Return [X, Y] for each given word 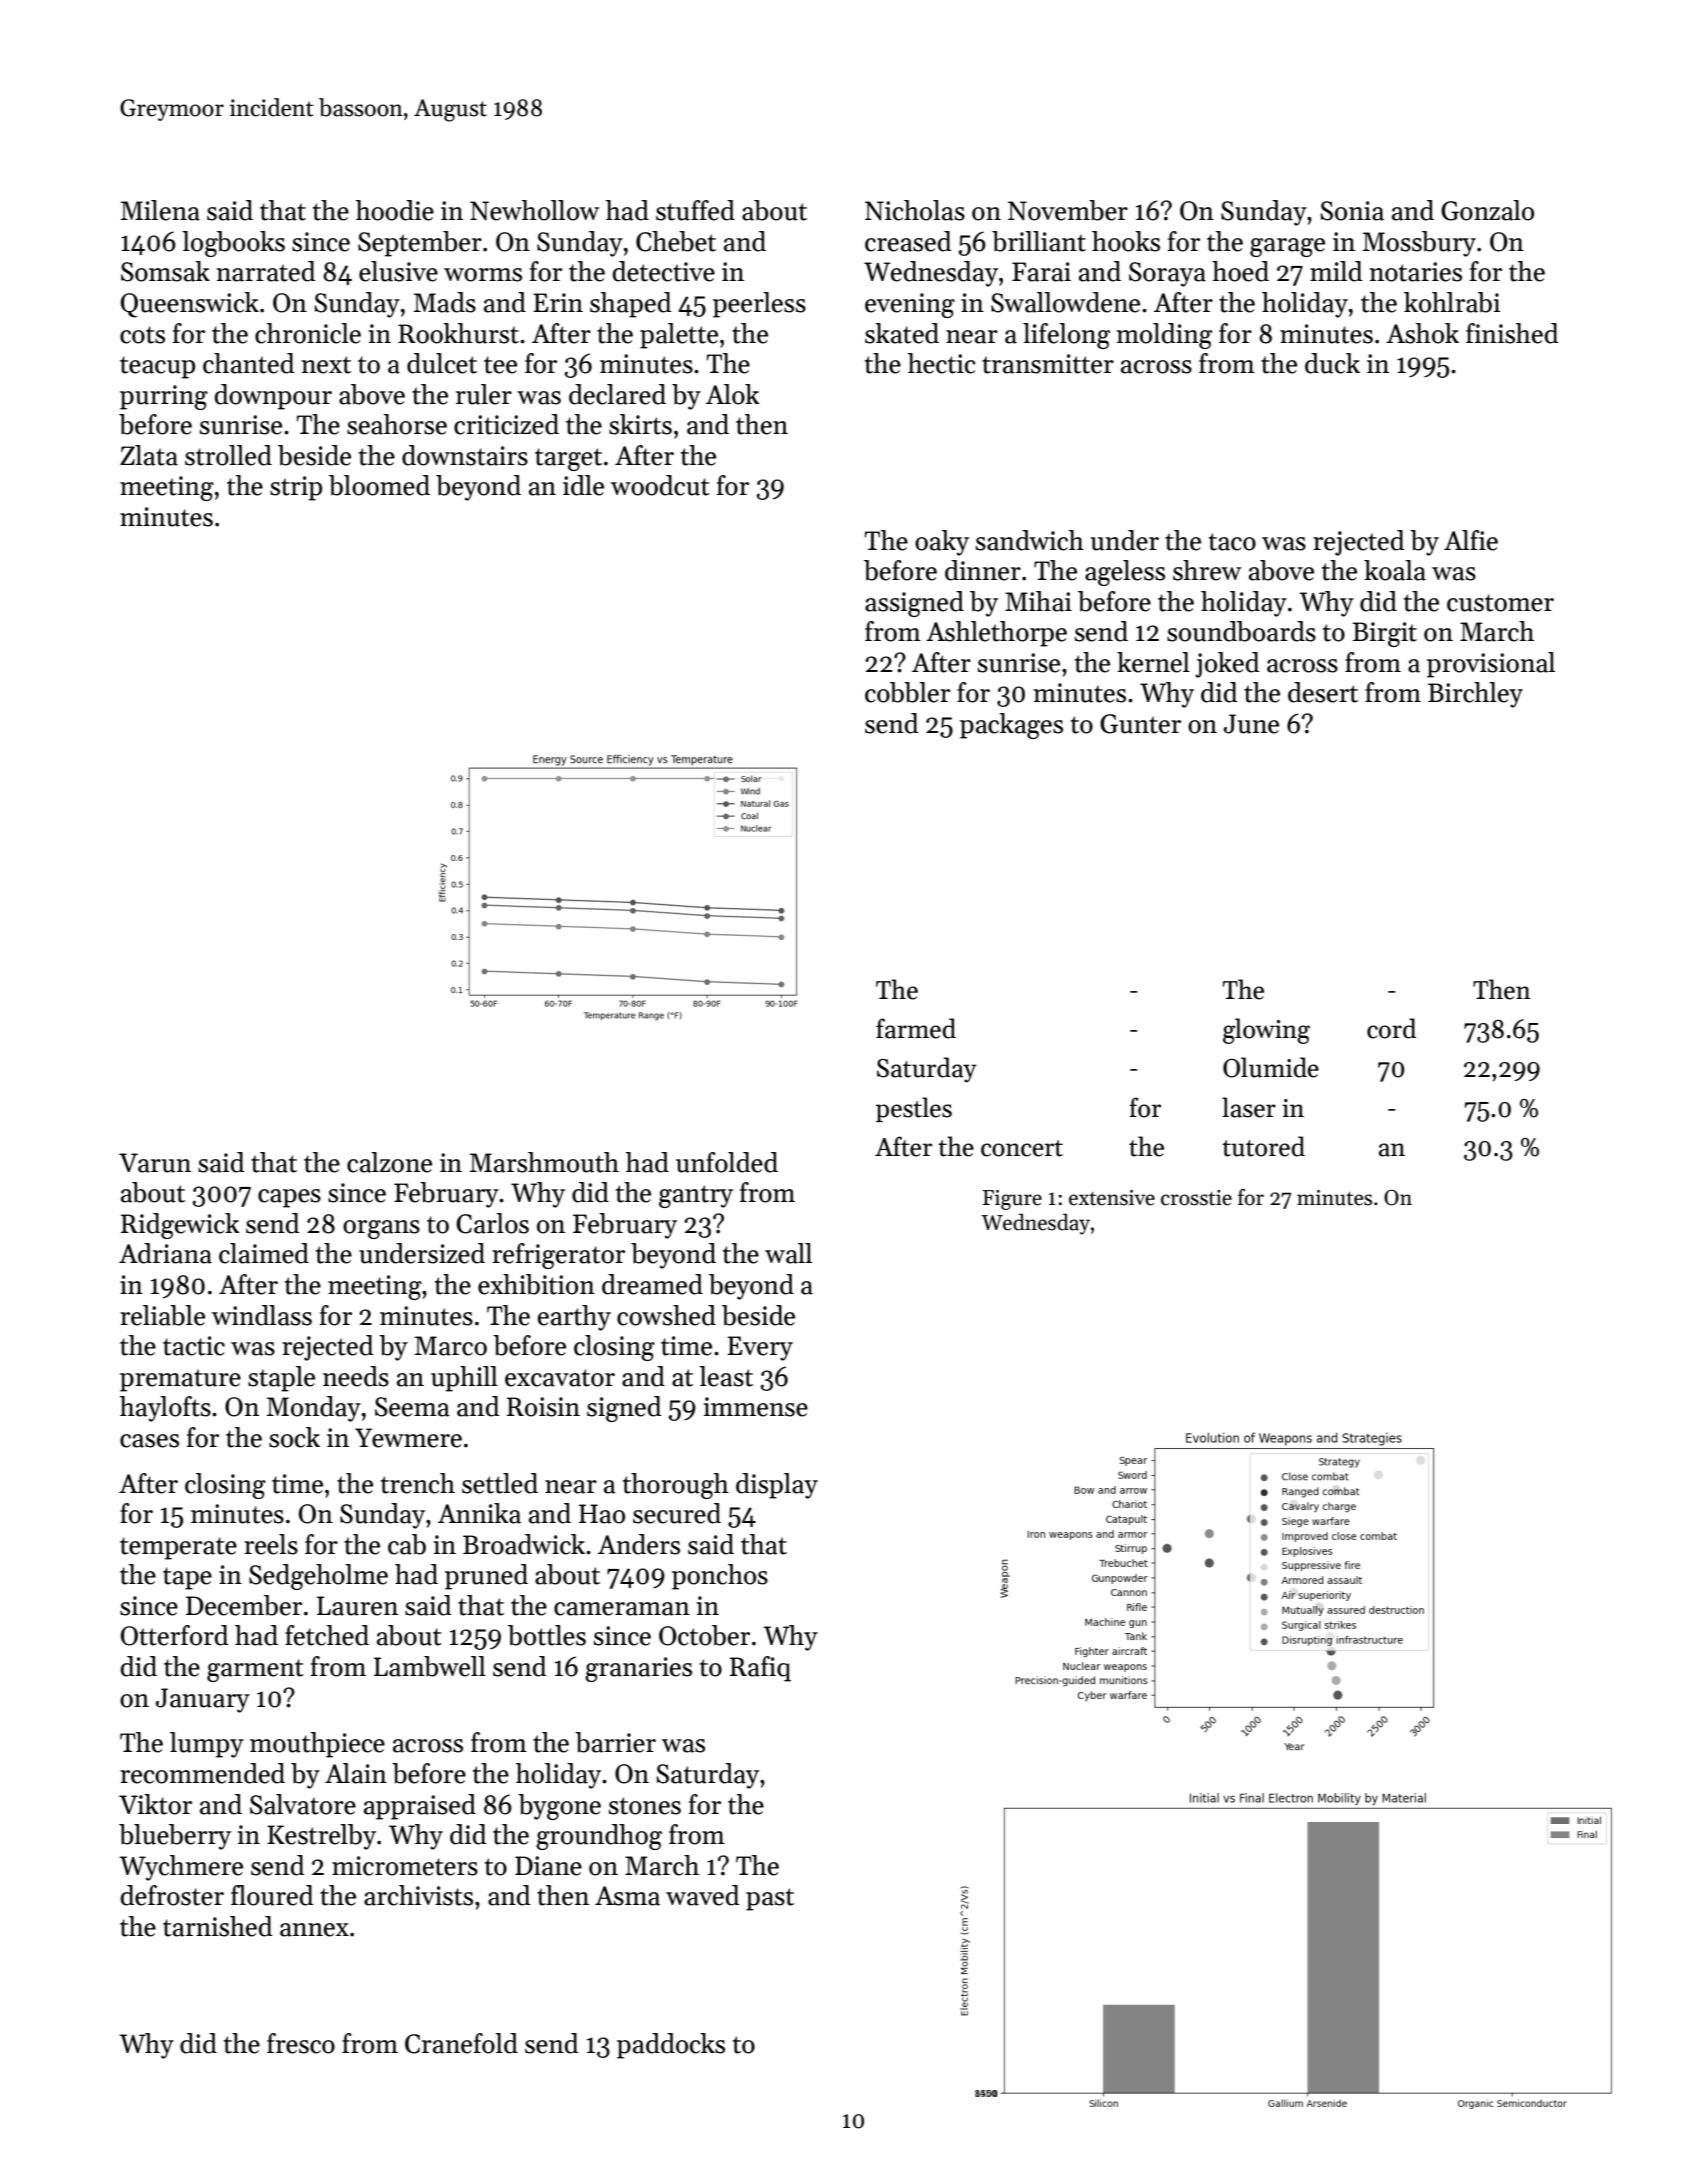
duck [1332, 363]
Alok [732, 394]
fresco [301, 2043]
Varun [155, 1163]
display [777, 1486]
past [770, 1899]
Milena [160, 210]
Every [760, 1348]
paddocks [671, 2046]
